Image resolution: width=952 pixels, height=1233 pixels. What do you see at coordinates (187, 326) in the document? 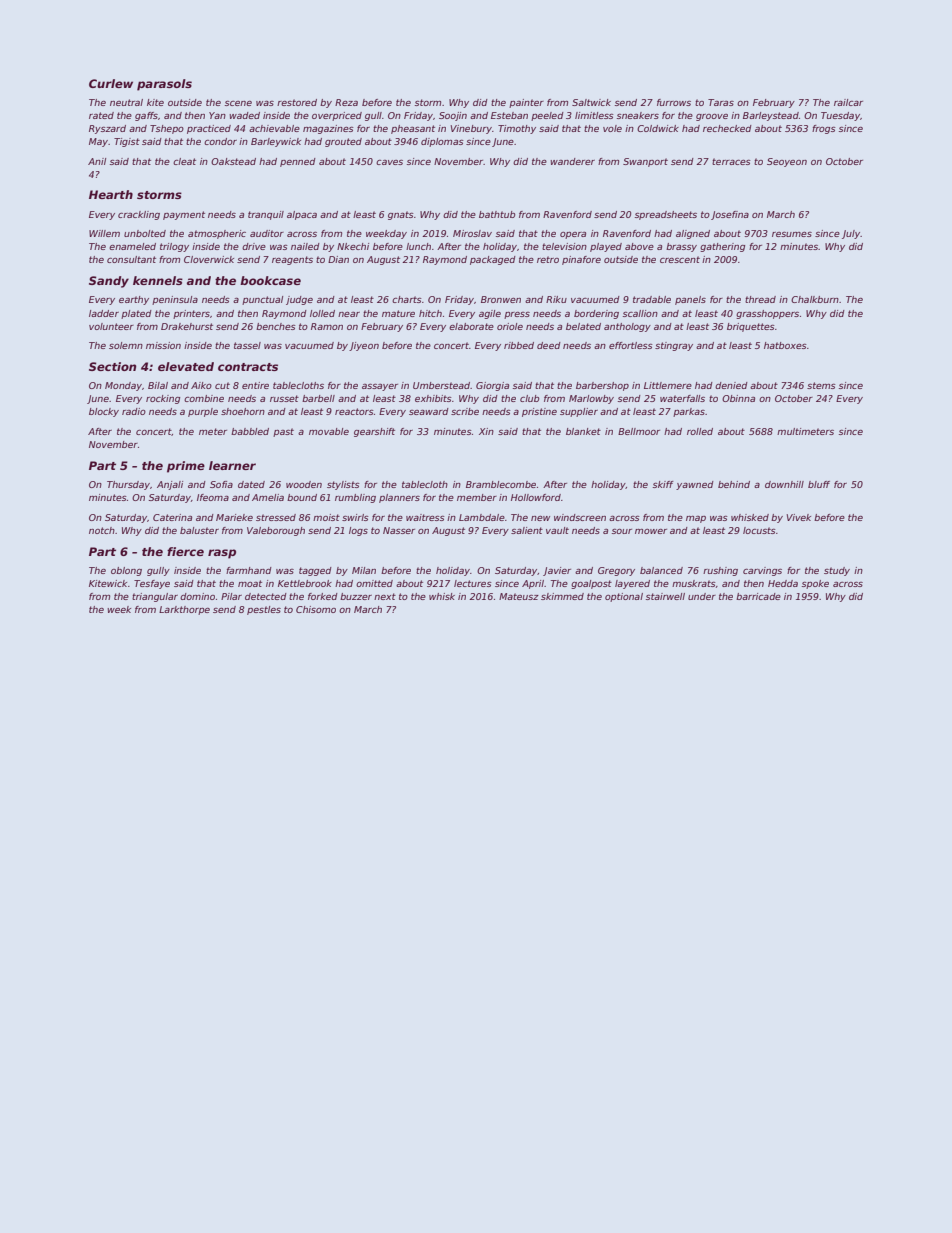
I see `Drakehurst` at bounding box center [187, 326].
